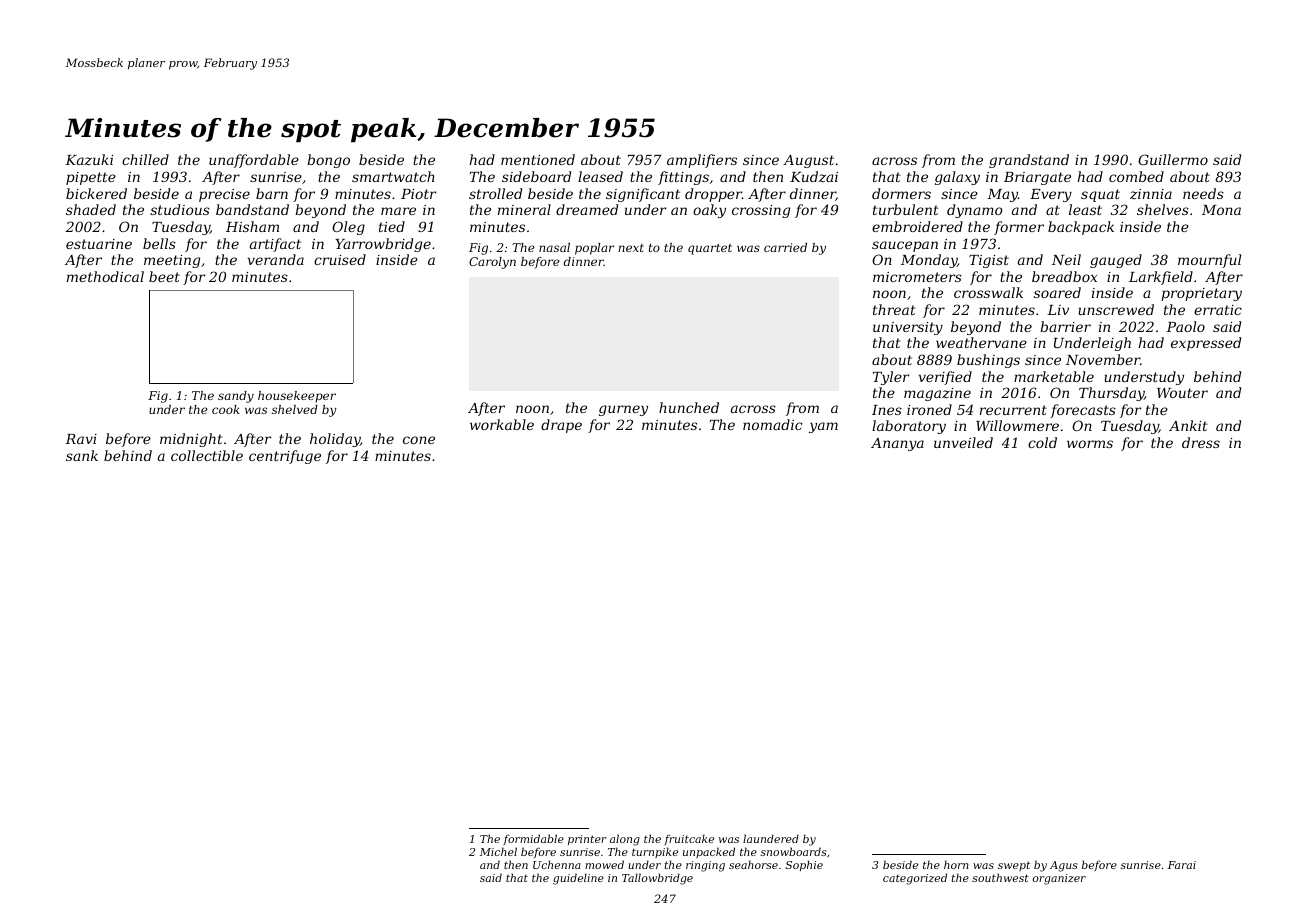 This page has width=1308, height=924. I want to click on unveiled, so click(963, 442).
